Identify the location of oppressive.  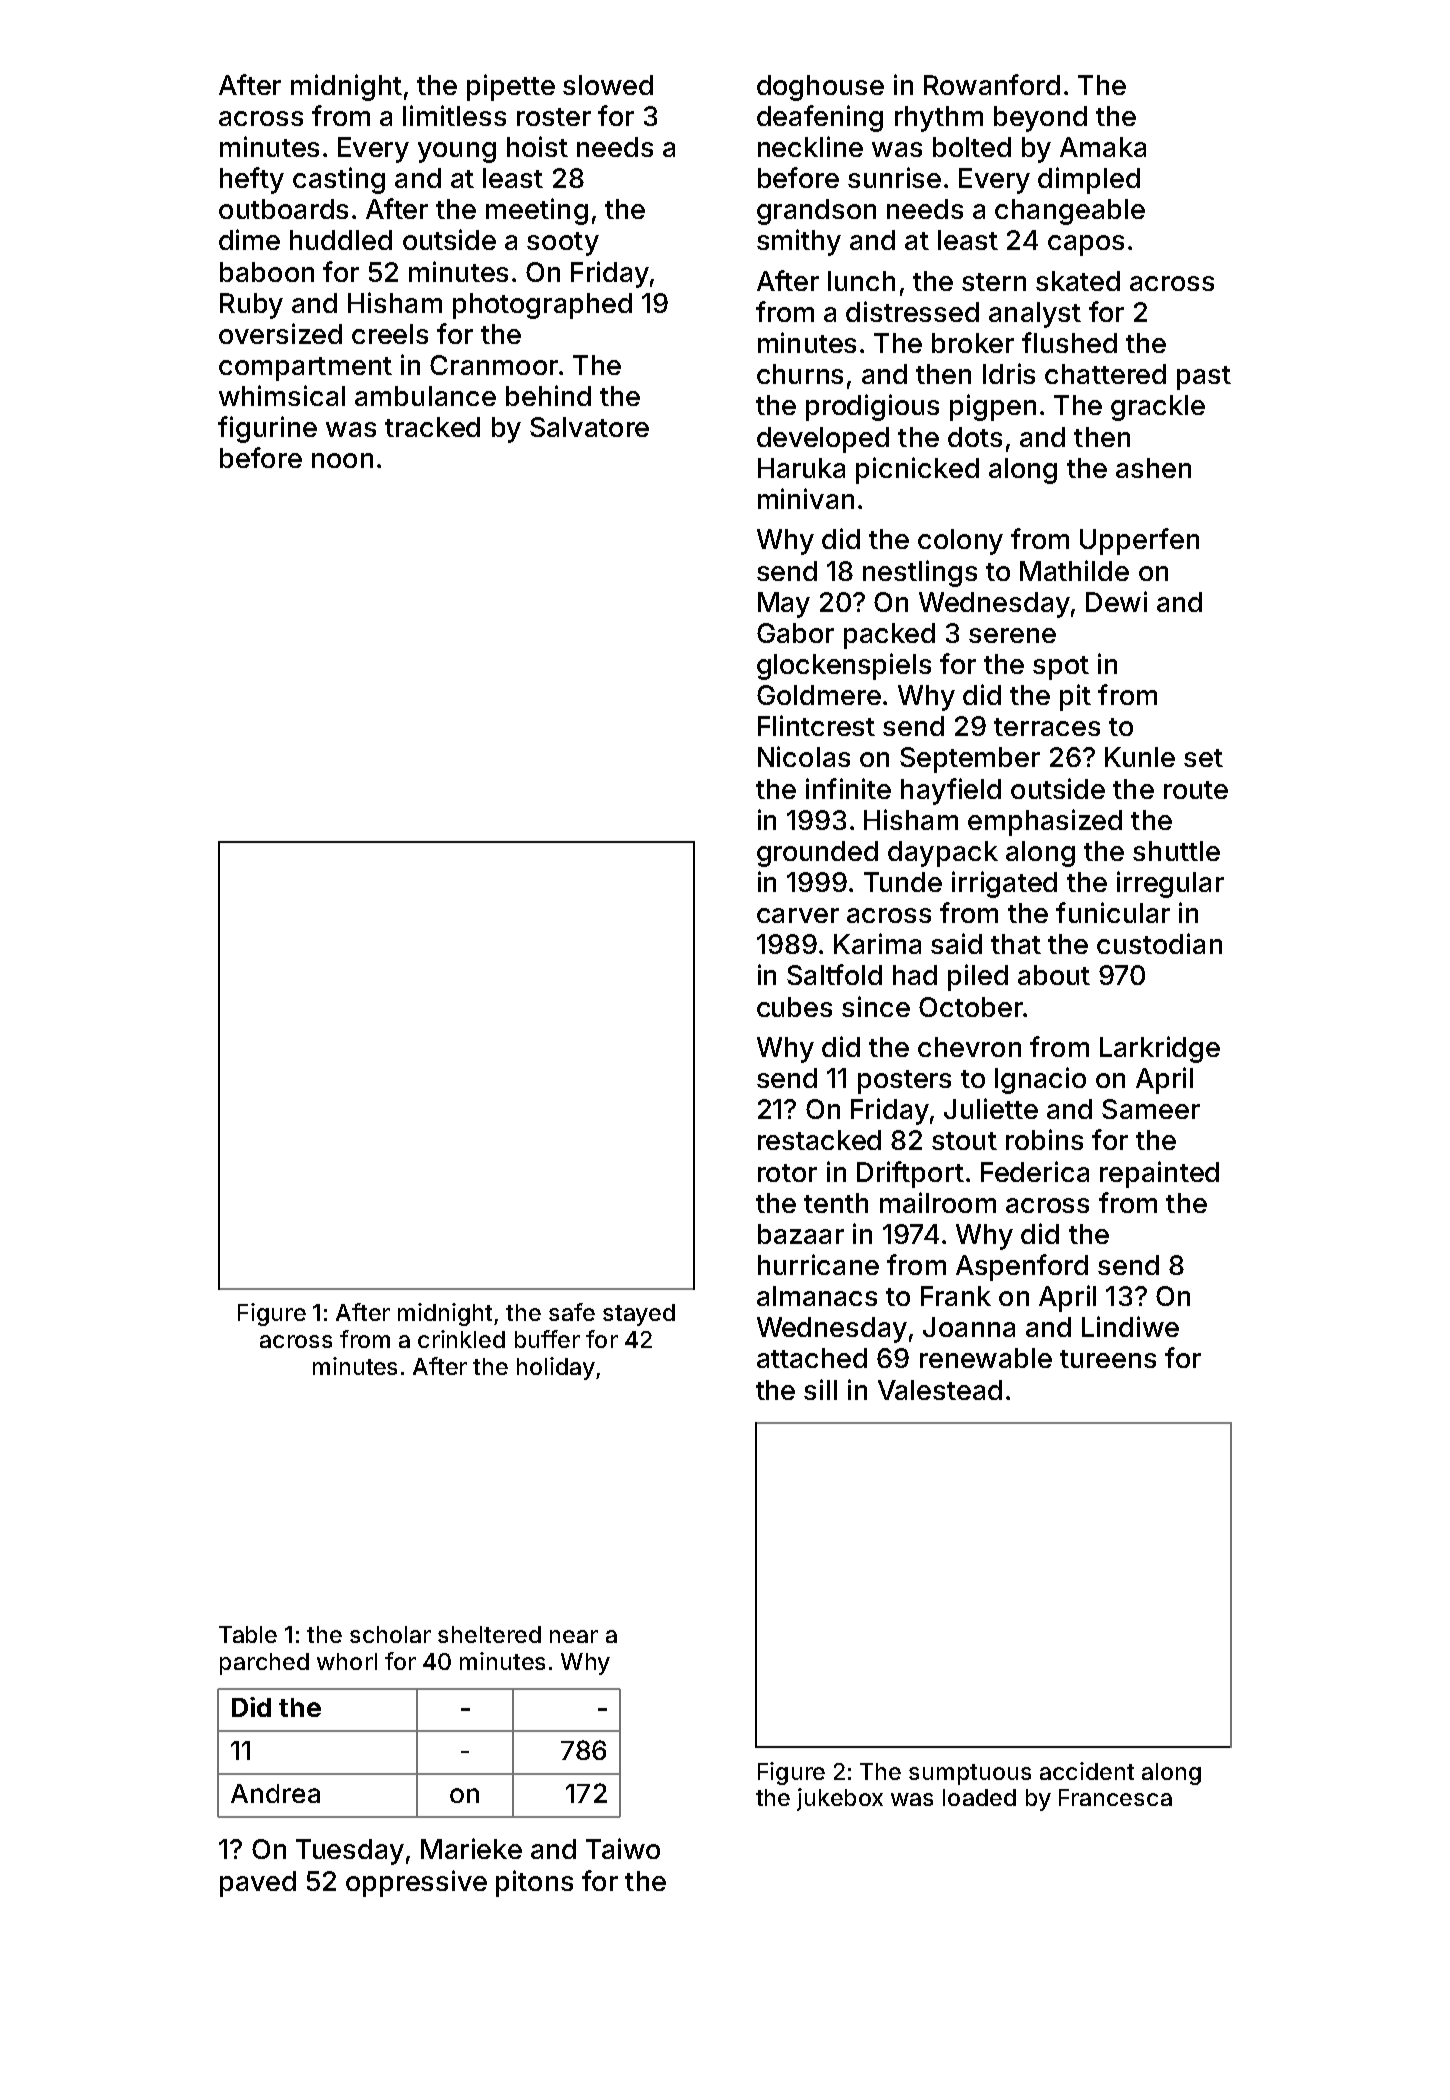
(416, 1883).
